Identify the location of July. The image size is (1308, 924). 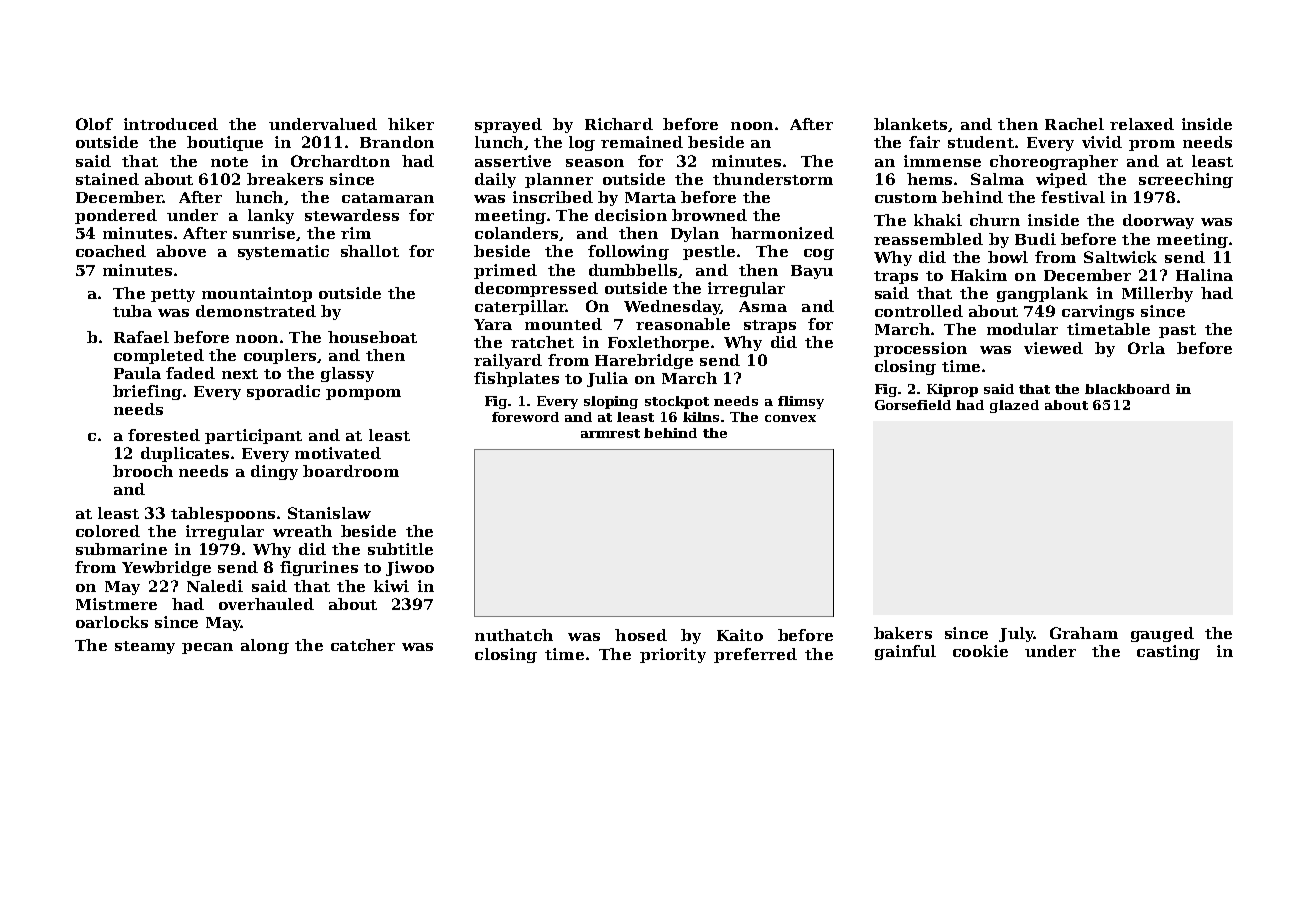
(1016, 634).
